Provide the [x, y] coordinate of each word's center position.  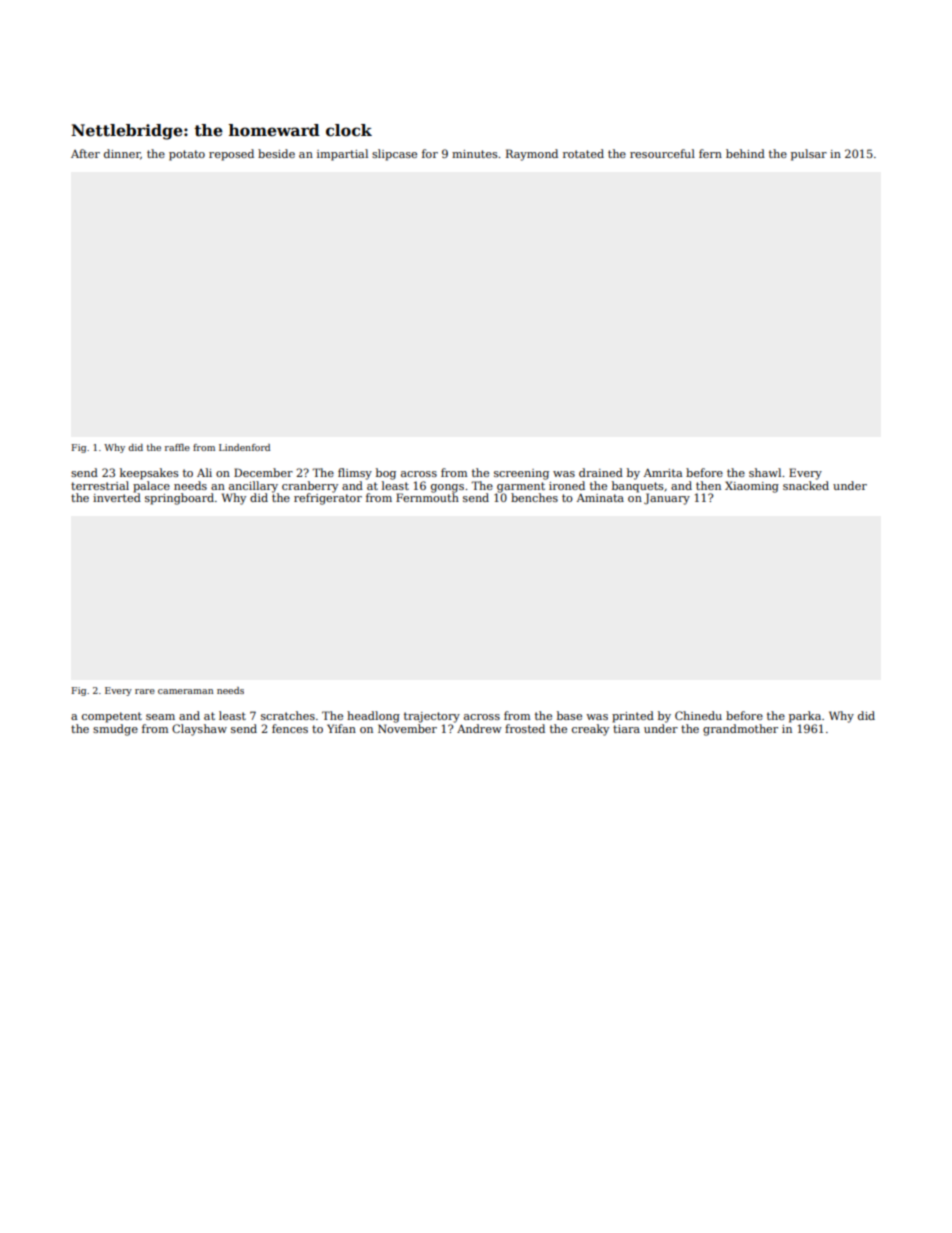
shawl [765, 472]
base [569, 715]
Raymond [532, 155]
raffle [177, 447]
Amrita [663, 473]
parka [805, 717]
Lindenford [244, 447]
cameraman [185, 691]
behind [745, 153]
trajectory [432, 717]
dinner [122, 153]
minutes [475, 154]
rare [145, 691]
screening [521, 474]
